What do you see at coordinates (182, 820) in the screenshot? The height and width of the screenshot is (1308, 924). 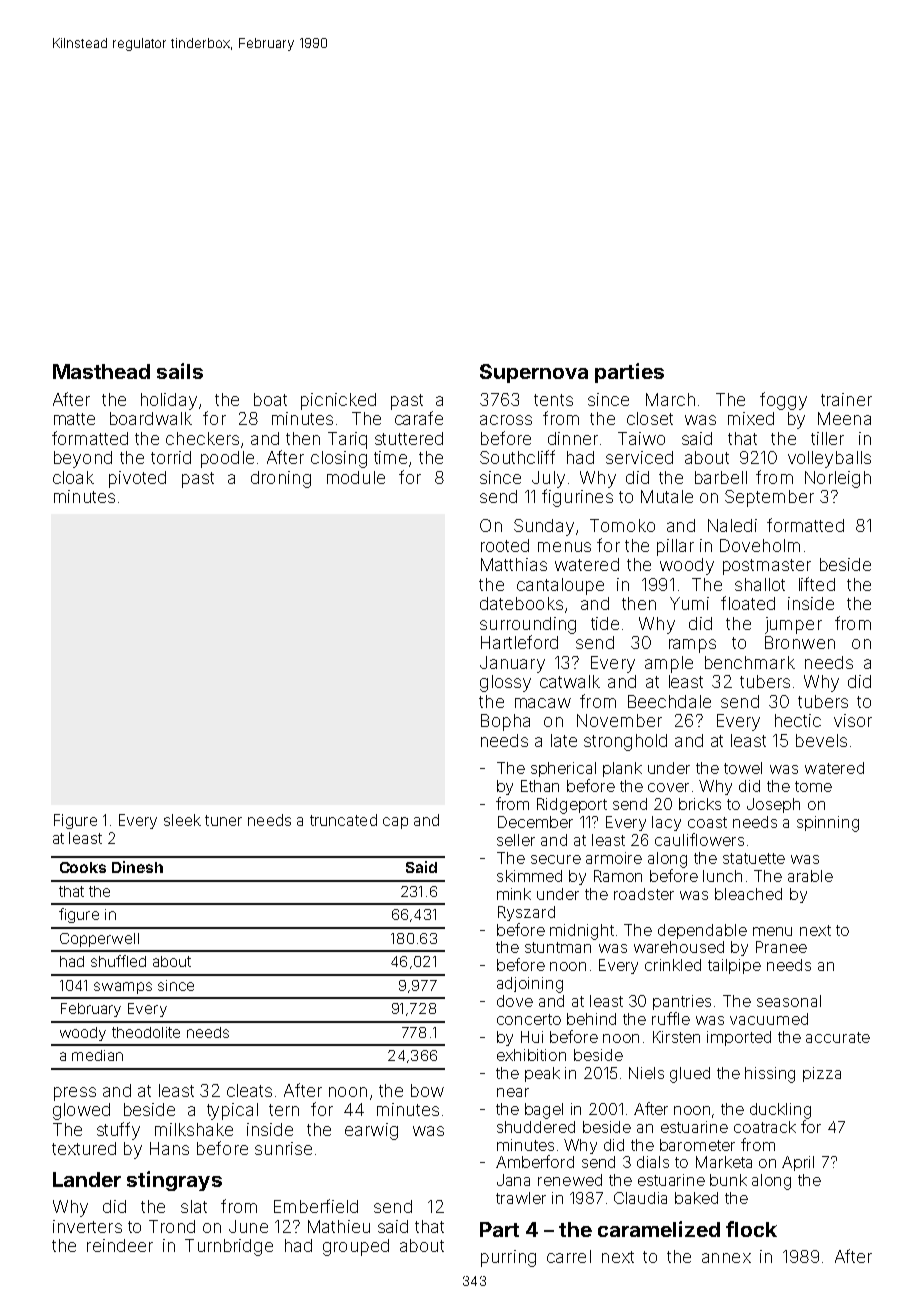 I see `sleek` at bounding box center [182, 820].
